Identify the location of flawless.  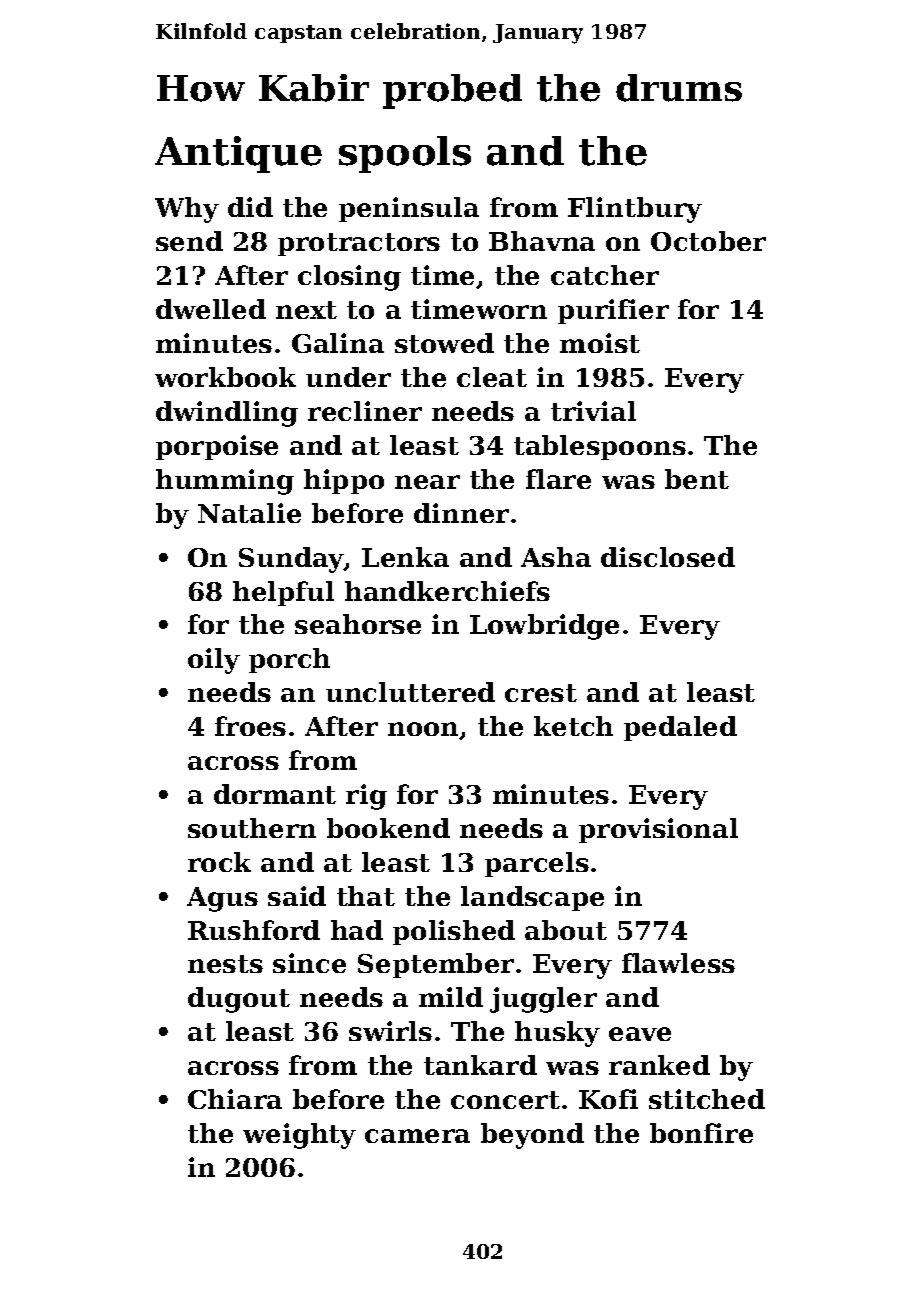
(678, 963).
